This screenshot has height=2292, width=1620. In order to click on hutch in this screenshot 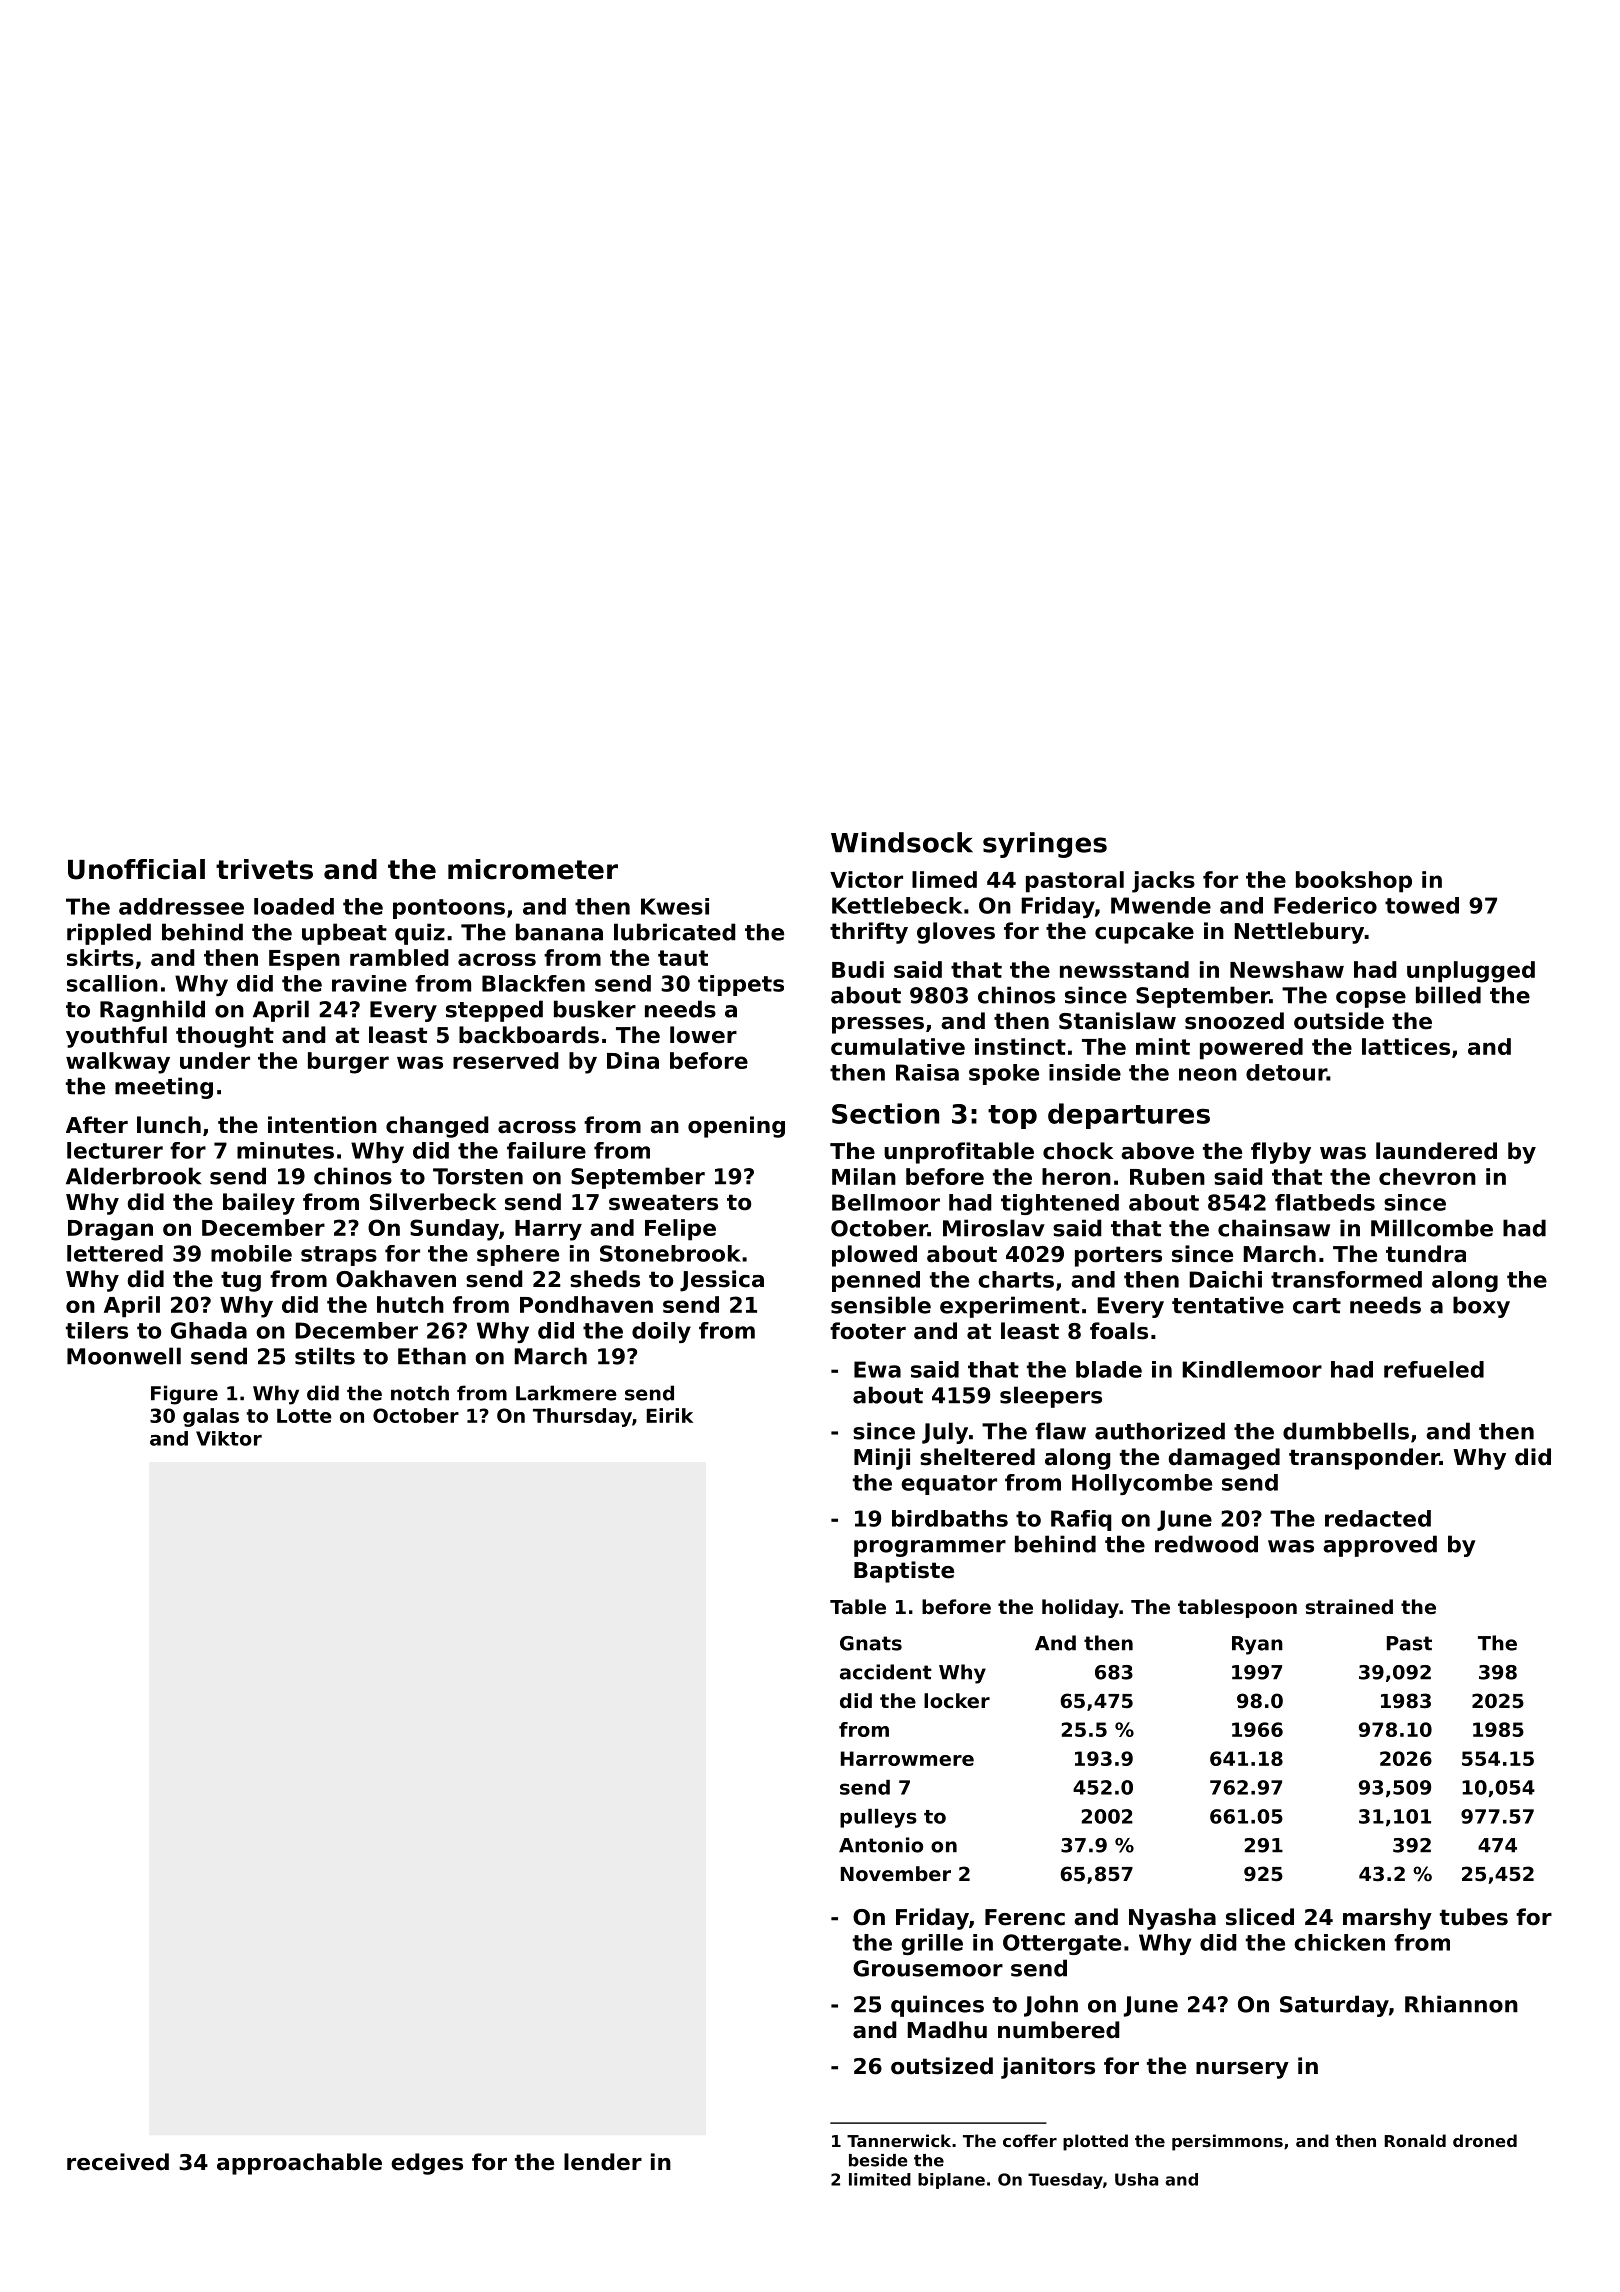, I will do `click(410, 1304)`.
